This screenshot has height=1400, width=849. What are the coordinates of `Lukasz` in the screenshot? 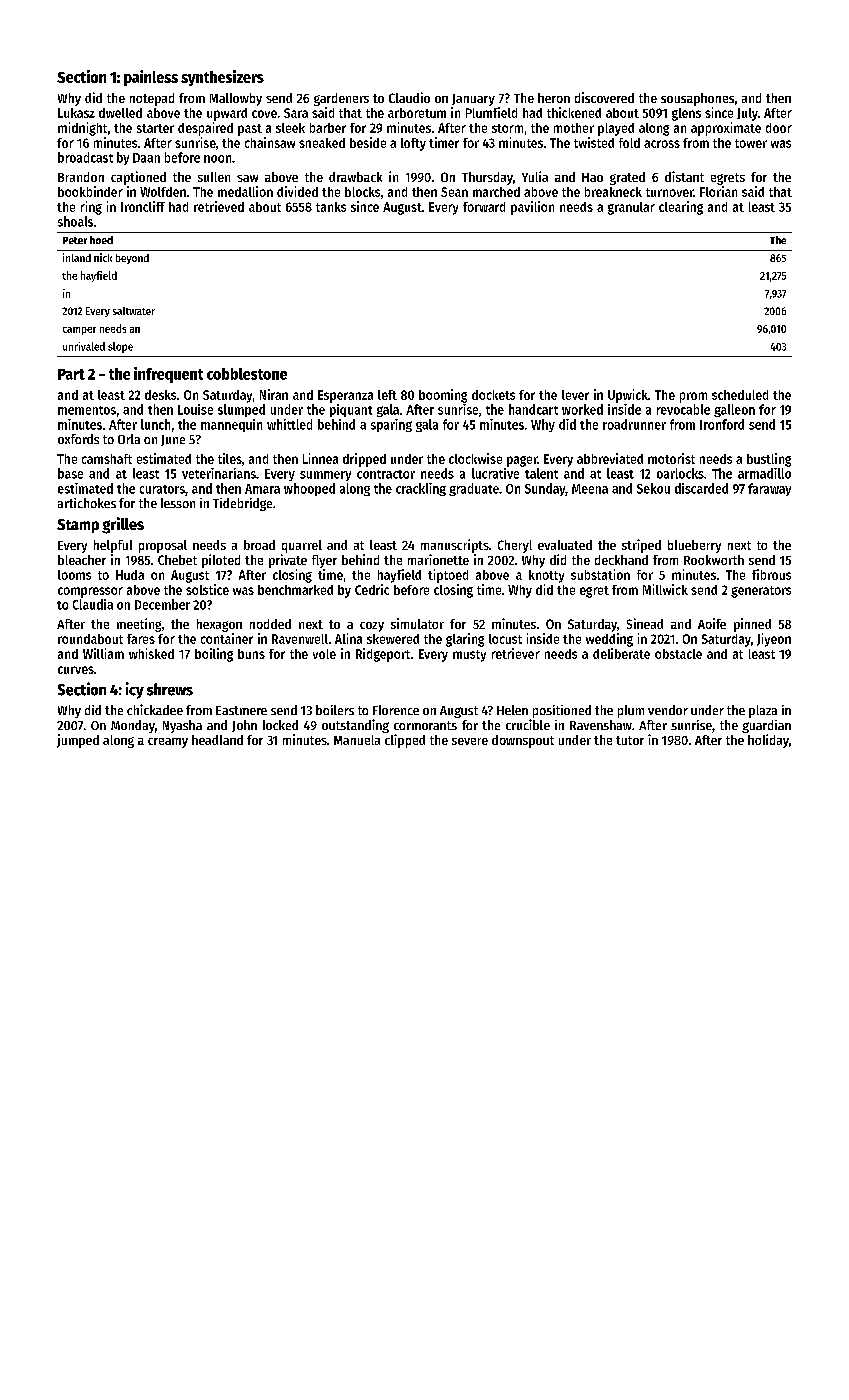 It's located at (76, 113).
